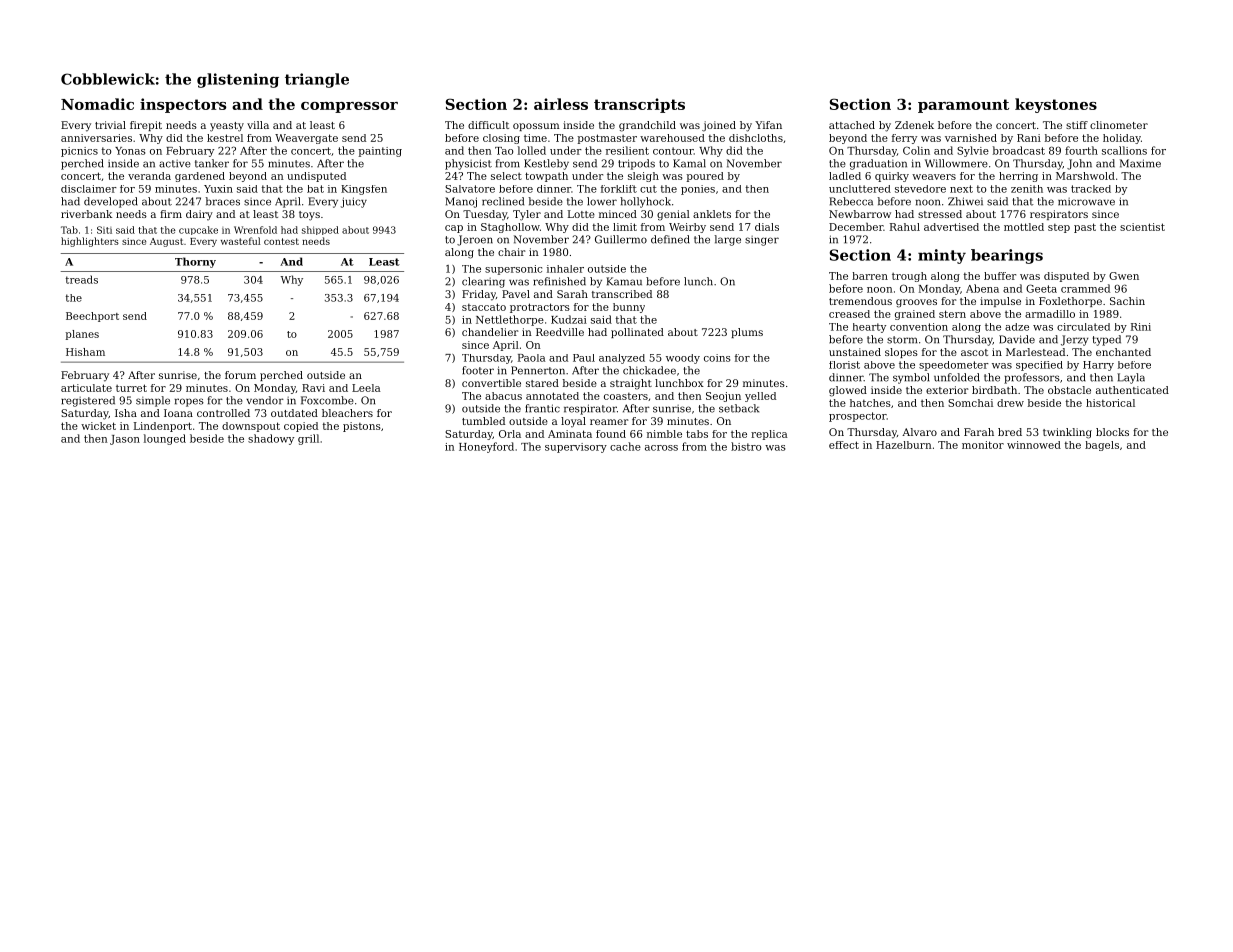 The height and width of the page is (952, 1233). I want to click on Weavergate, so click(306, 139).
